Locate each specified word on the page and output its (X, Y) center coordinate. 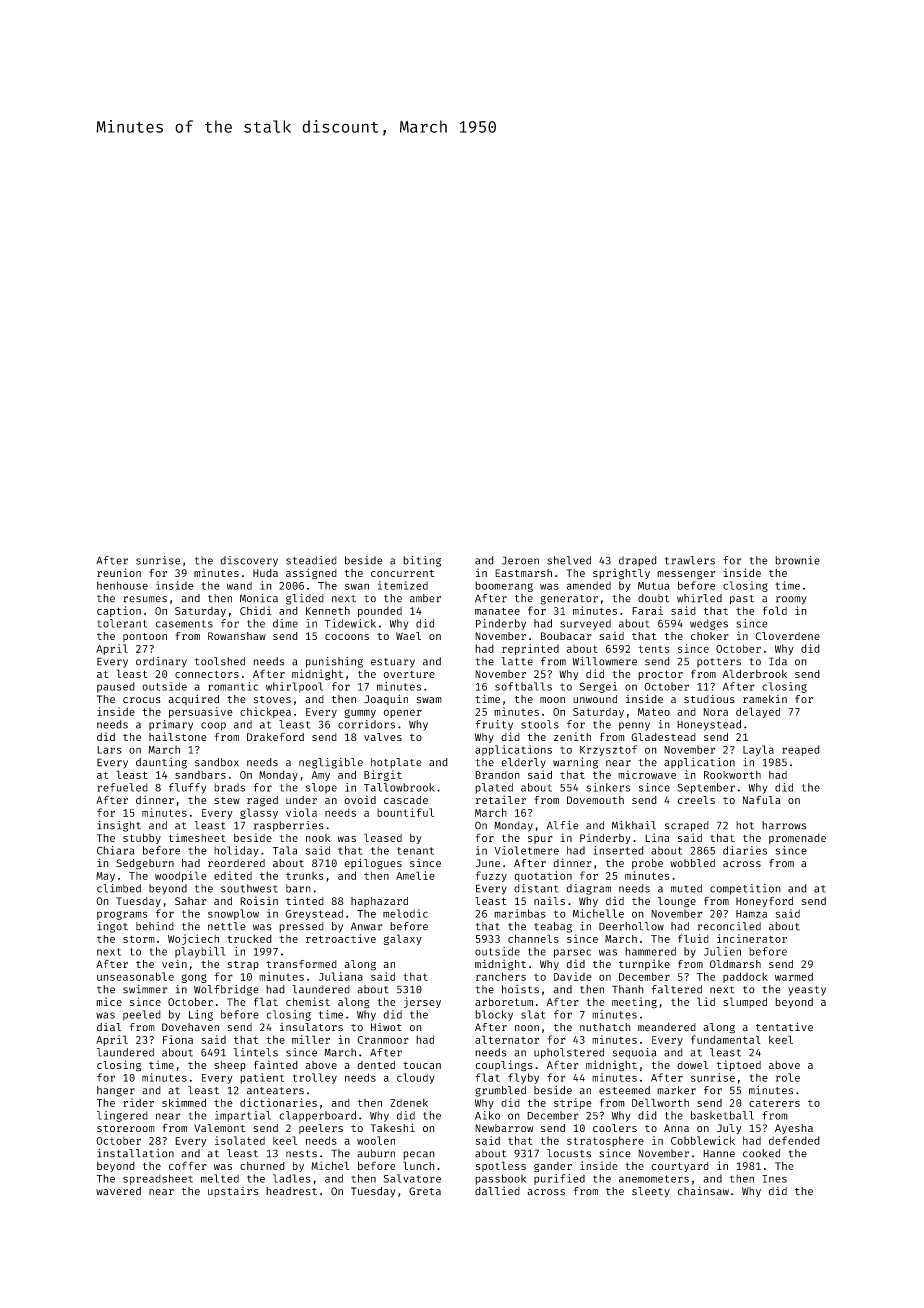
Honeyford (764, 901)
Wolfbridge (226, 990)
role (788, 1077)
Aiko (487, 1115)
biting (422, 561)
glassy (259, 813)
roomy (791, 600)
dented (376, 1065)
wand (239, 585)
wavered (118, 1191)
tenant (415, 851)
